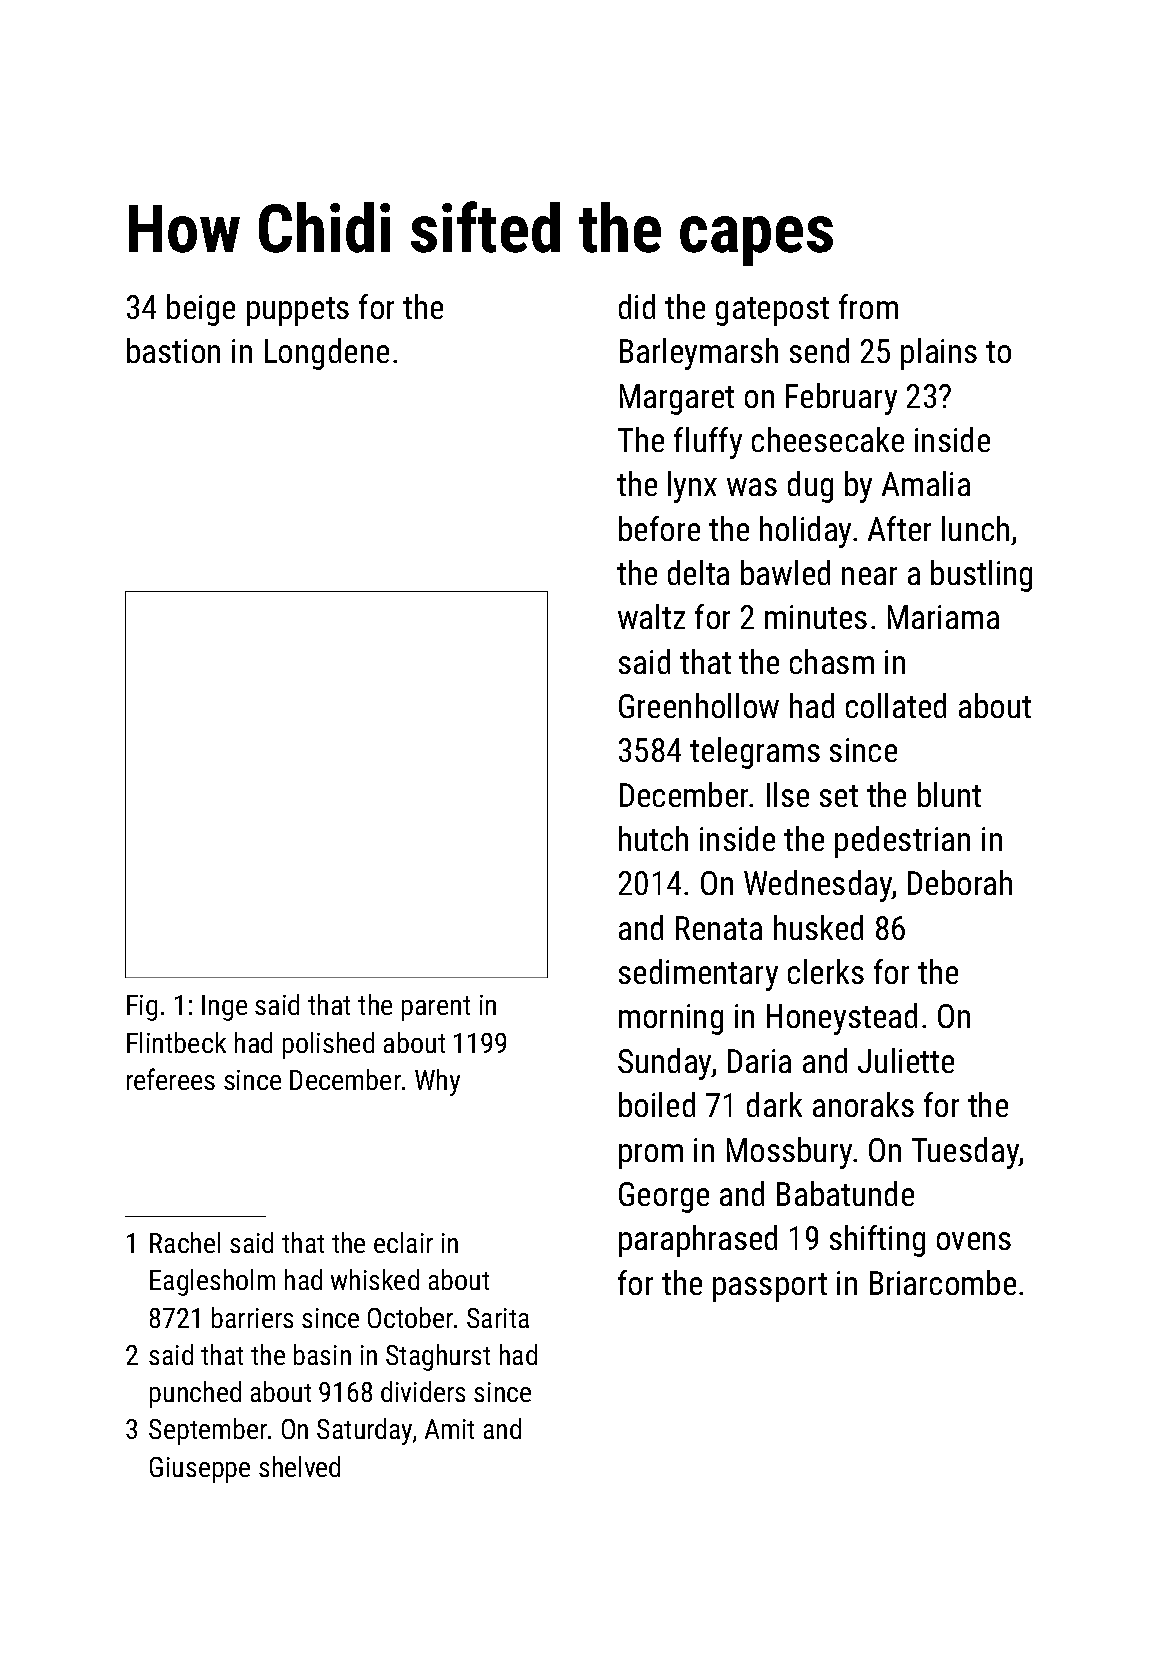  Describe the element at coordinates (699, 705) in the document. I see `Greenhollow` at that location.
